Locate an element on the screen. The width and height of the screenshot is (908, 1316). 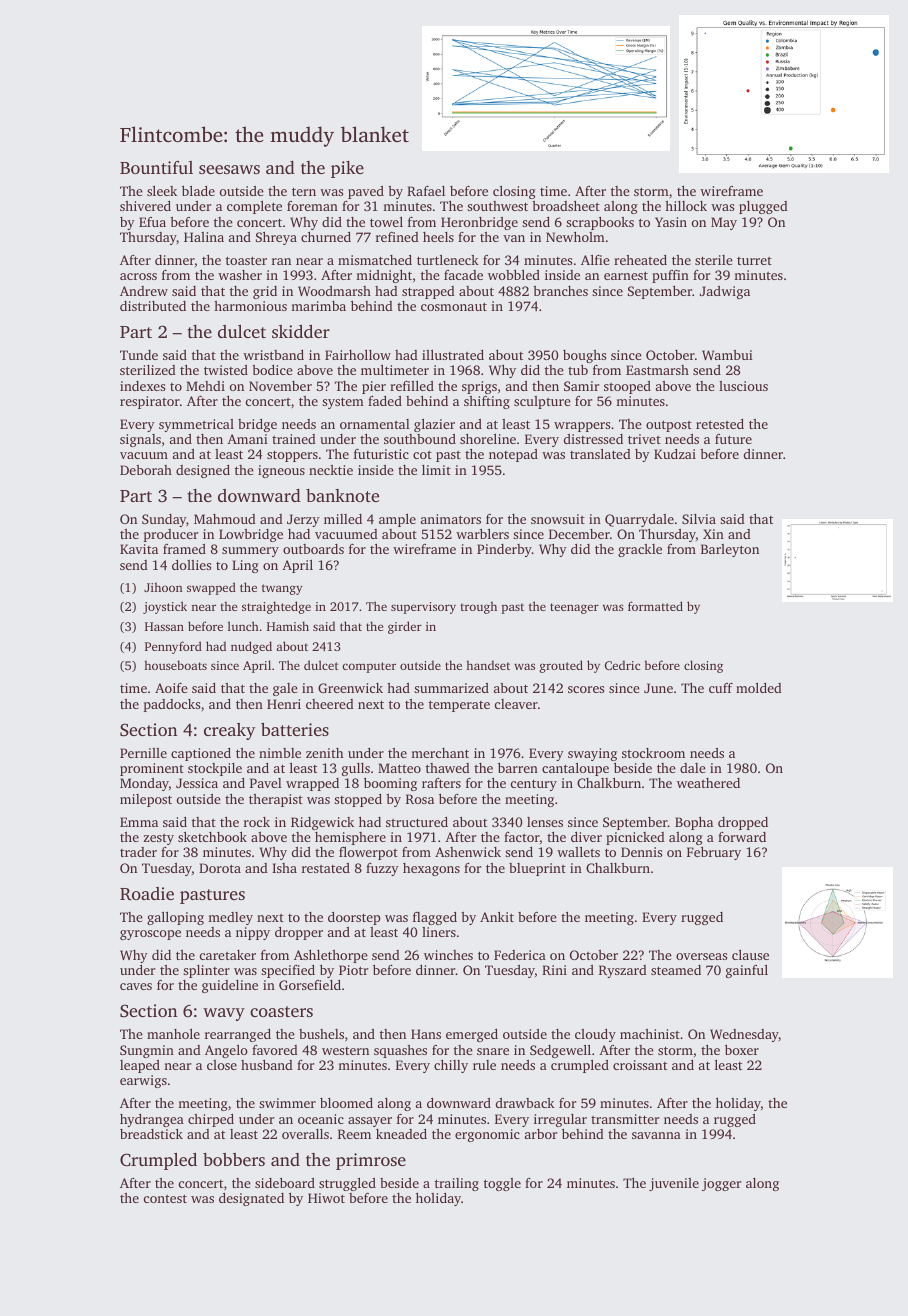
future is located at coordinates (733, 439).
